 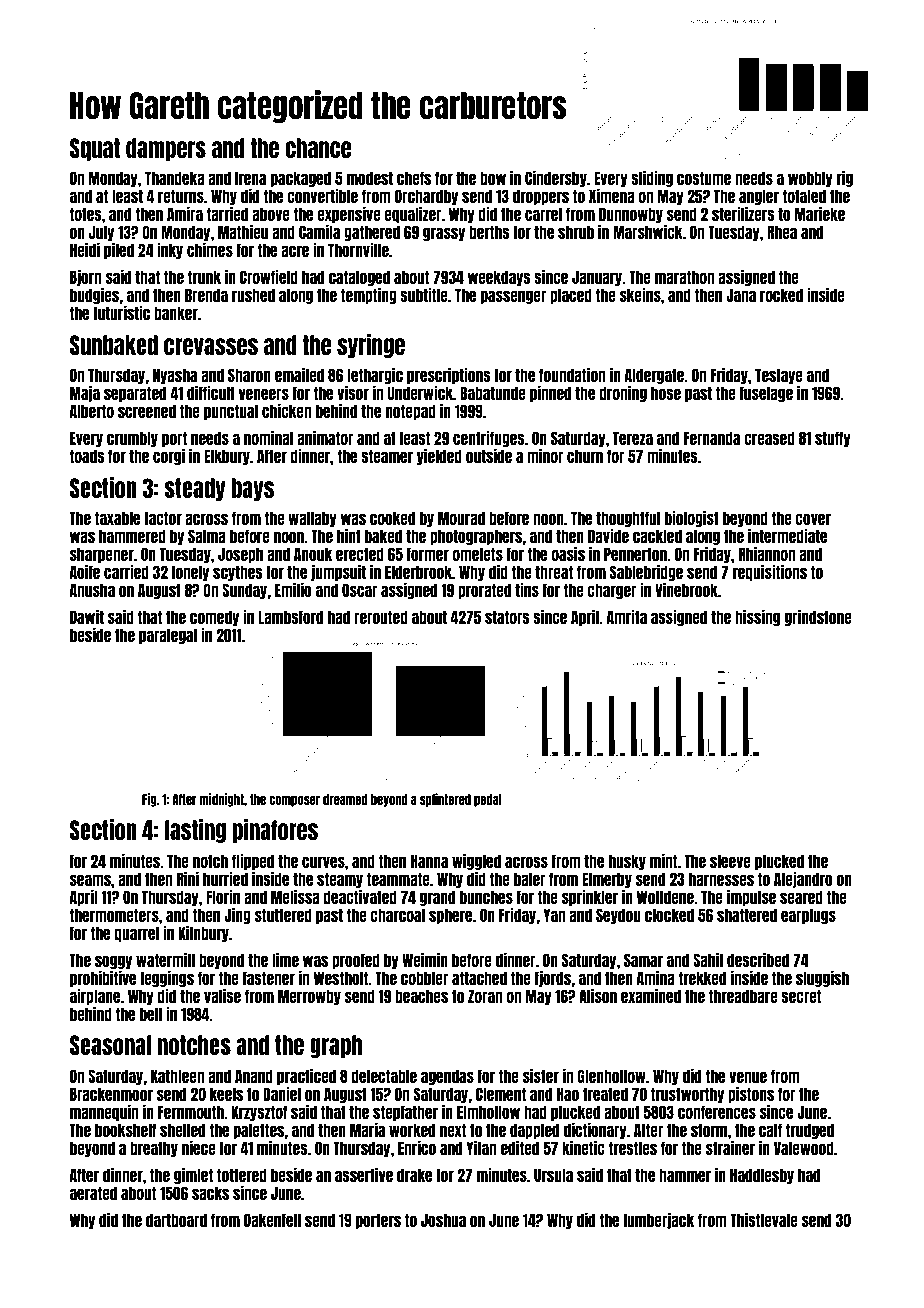 What do you see at coordinates (439, 456) in the image?
I see `yielded` at bounding box center [439, 456].
